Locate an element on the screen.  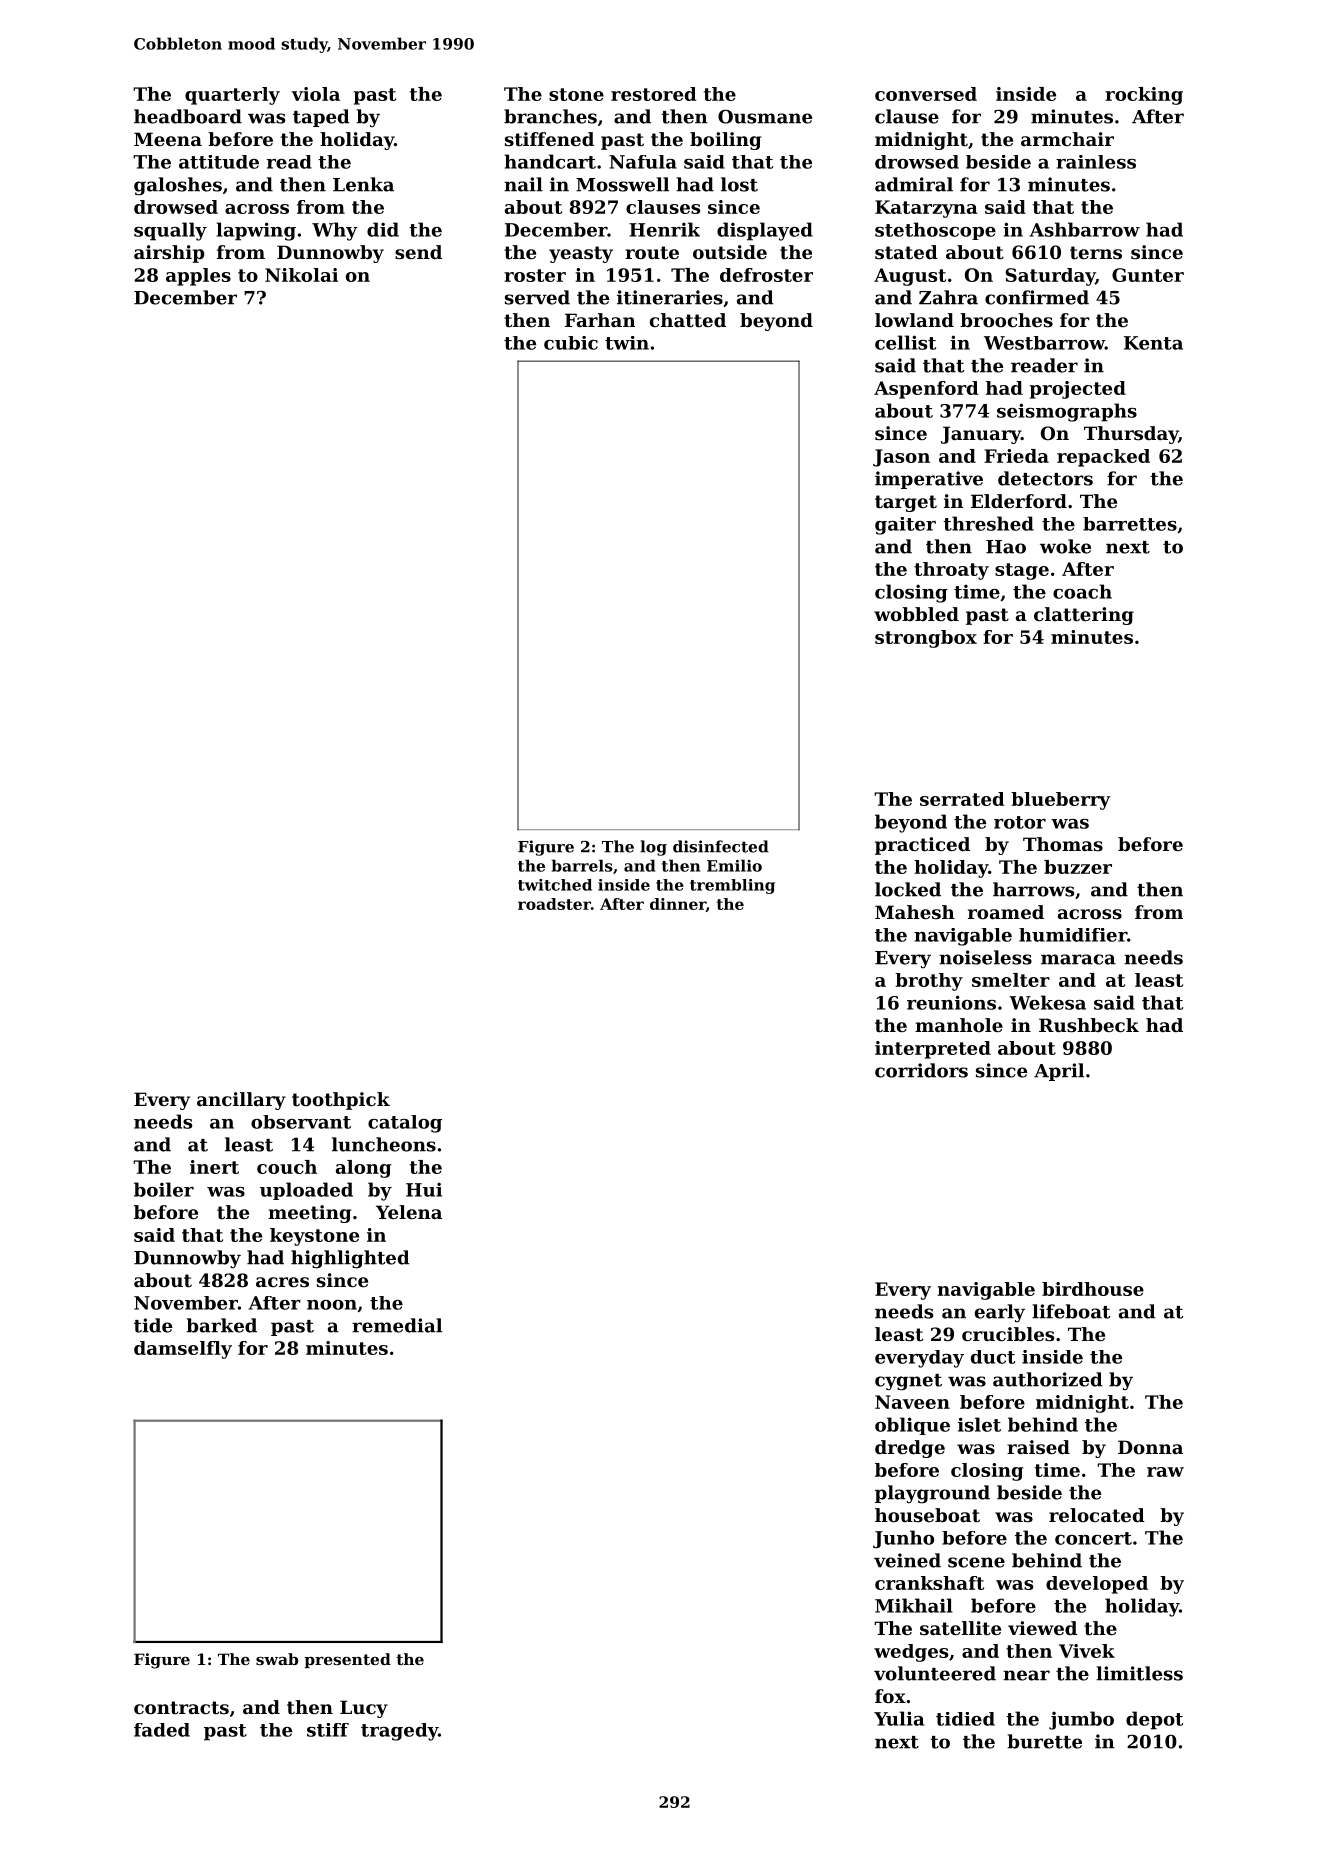
toothpick is located at coordinates (341, 1101).
